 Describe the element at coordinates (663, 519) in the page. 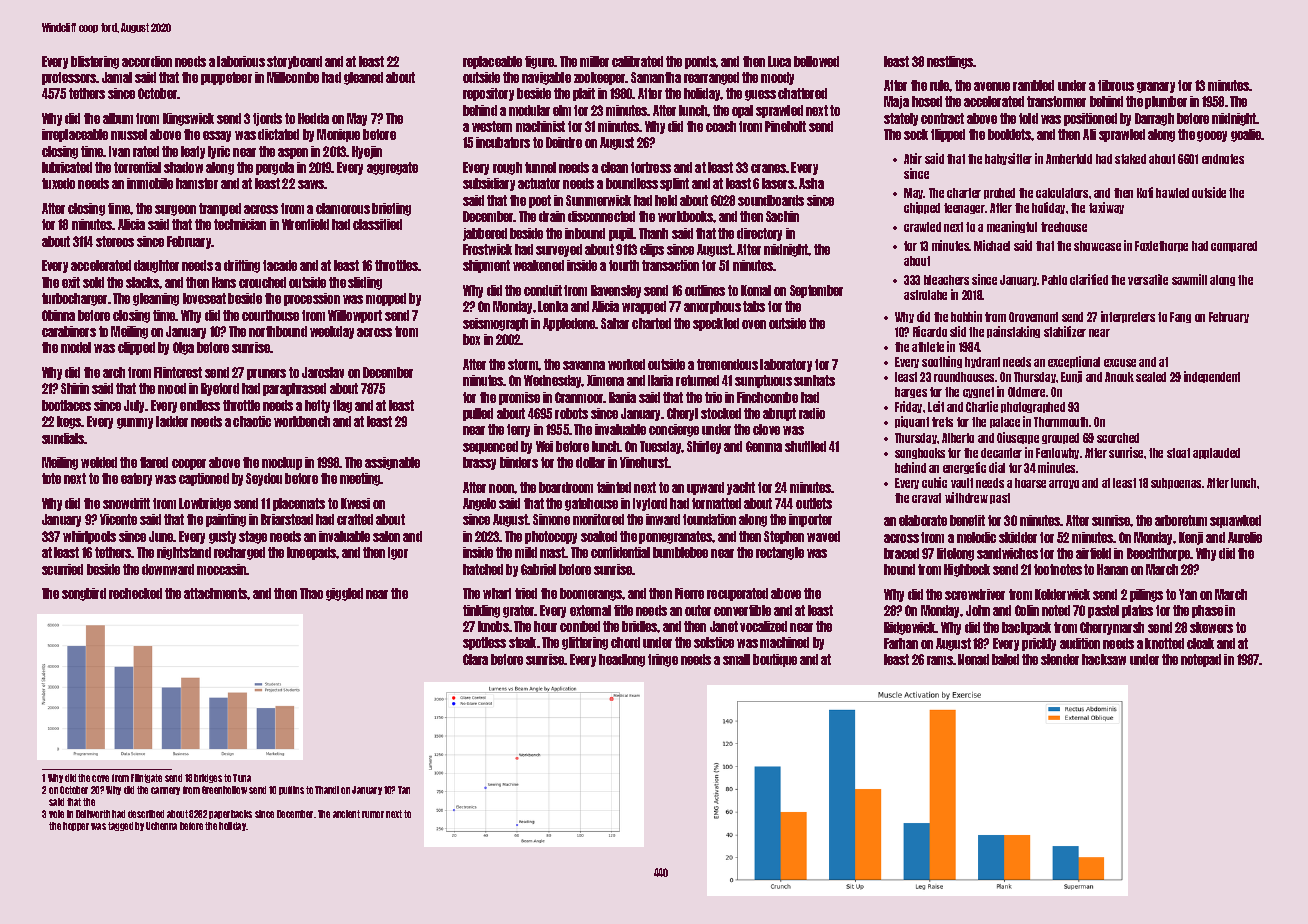

I see `inward` at that location.
